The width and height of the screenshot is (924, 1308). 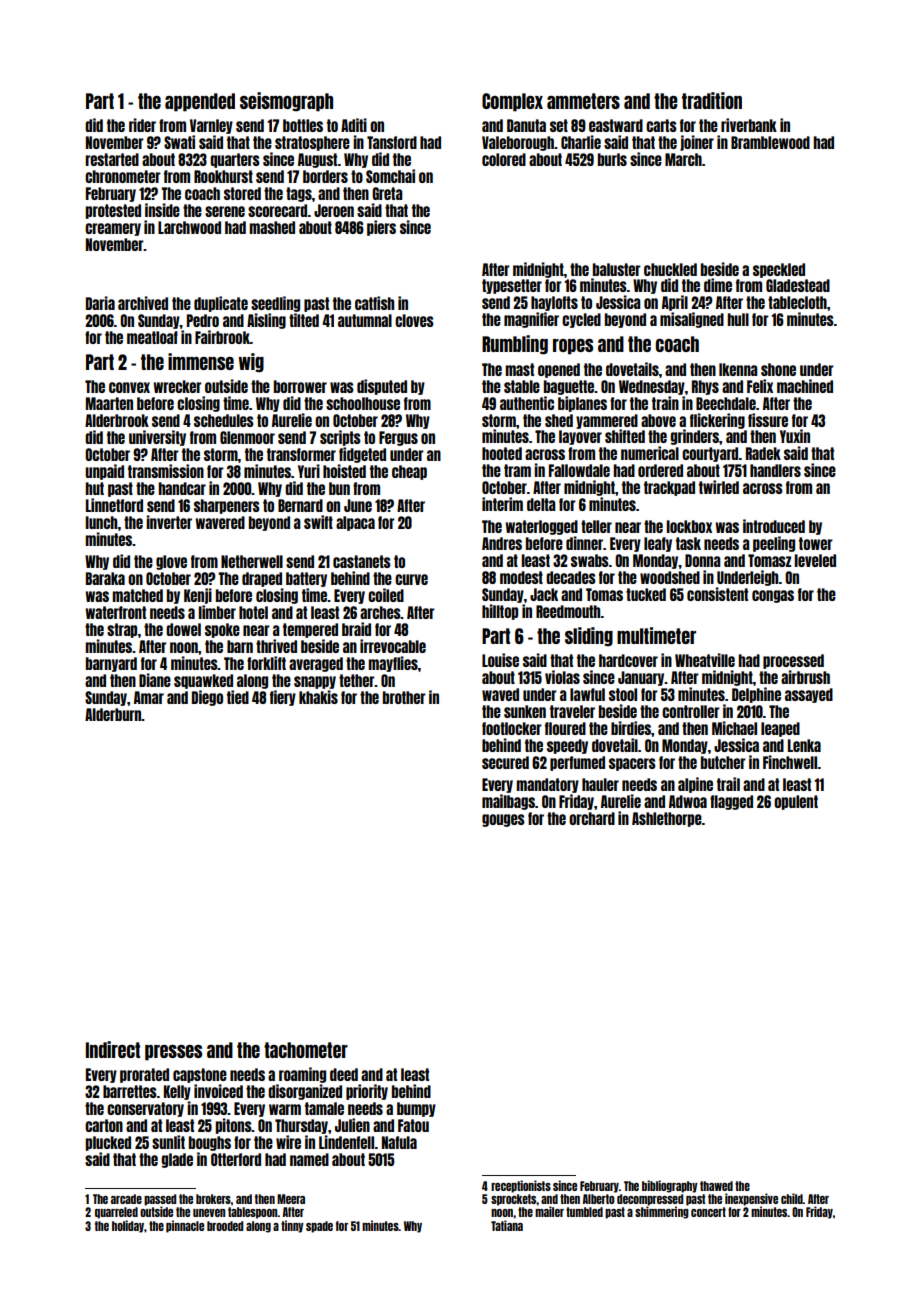 What do you see at coordinates (117, 420) in the screenshot?
I see `Alderbrook` at bounding box center [117, 420].
